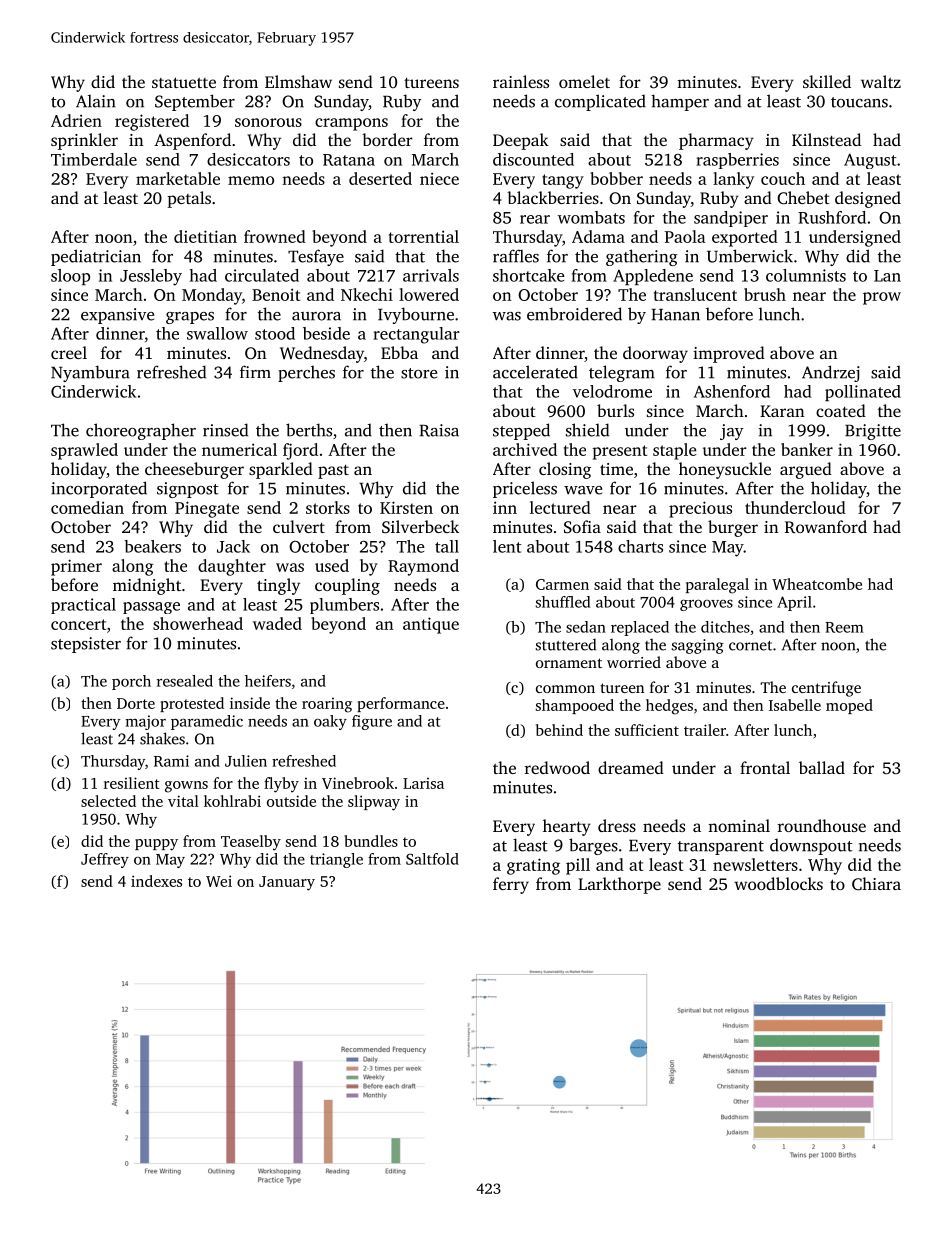 Image resolution: width=952 pixels, height=1233 pixels. I want to click on Alain, so click(96, 101).
